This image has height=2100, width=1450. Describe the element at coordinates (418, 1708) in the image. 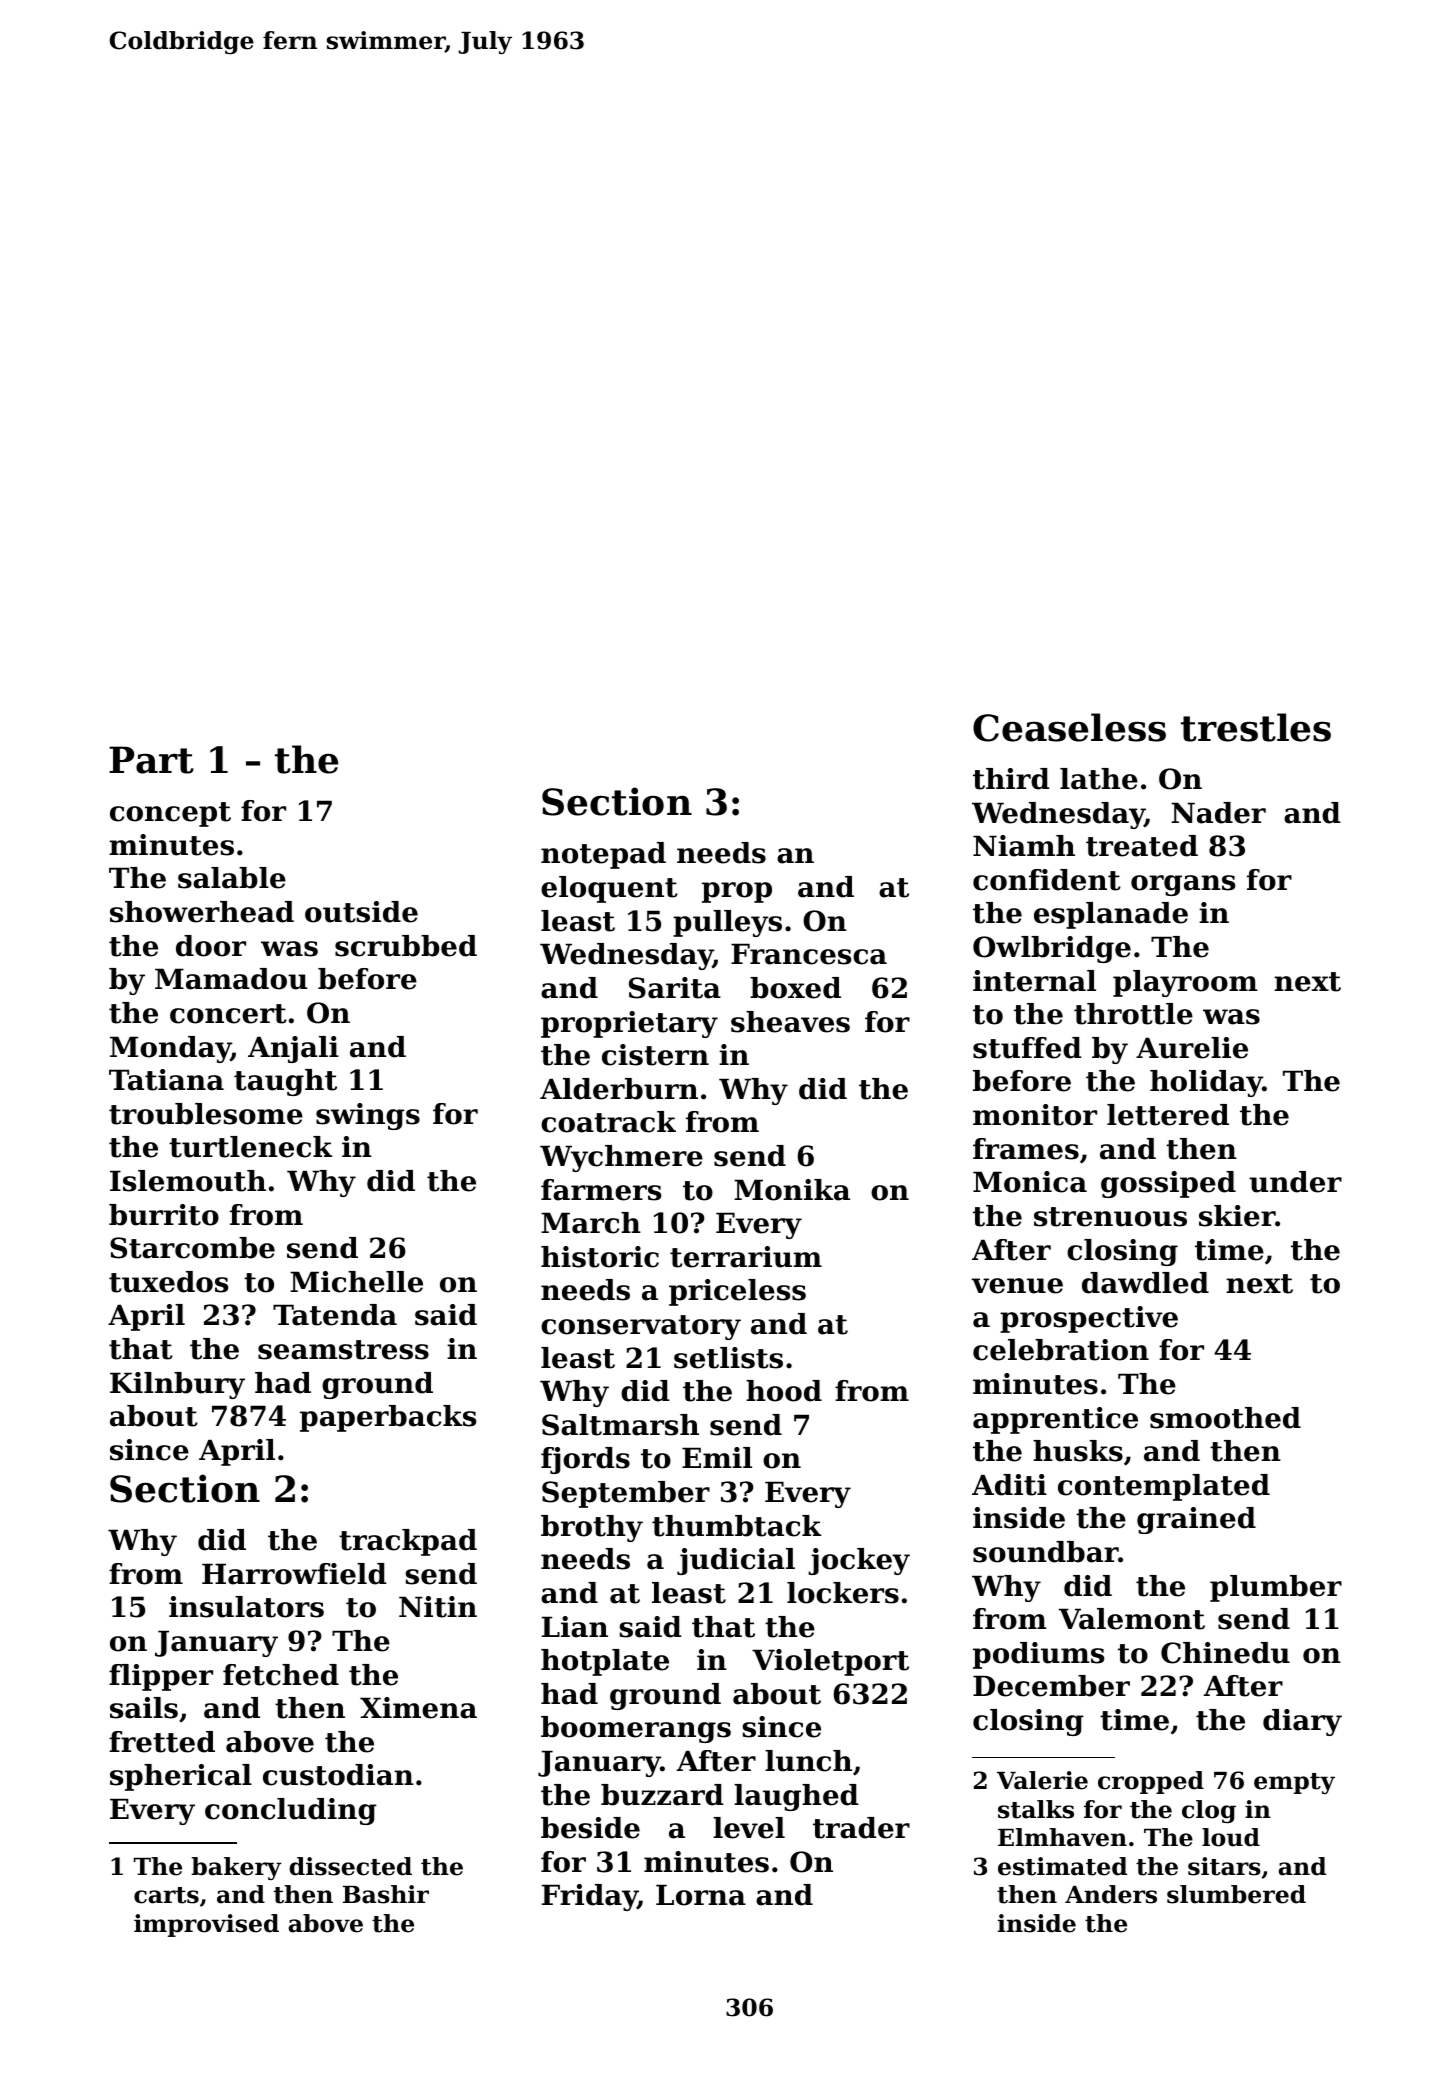

I see `Ximena` at that location.
